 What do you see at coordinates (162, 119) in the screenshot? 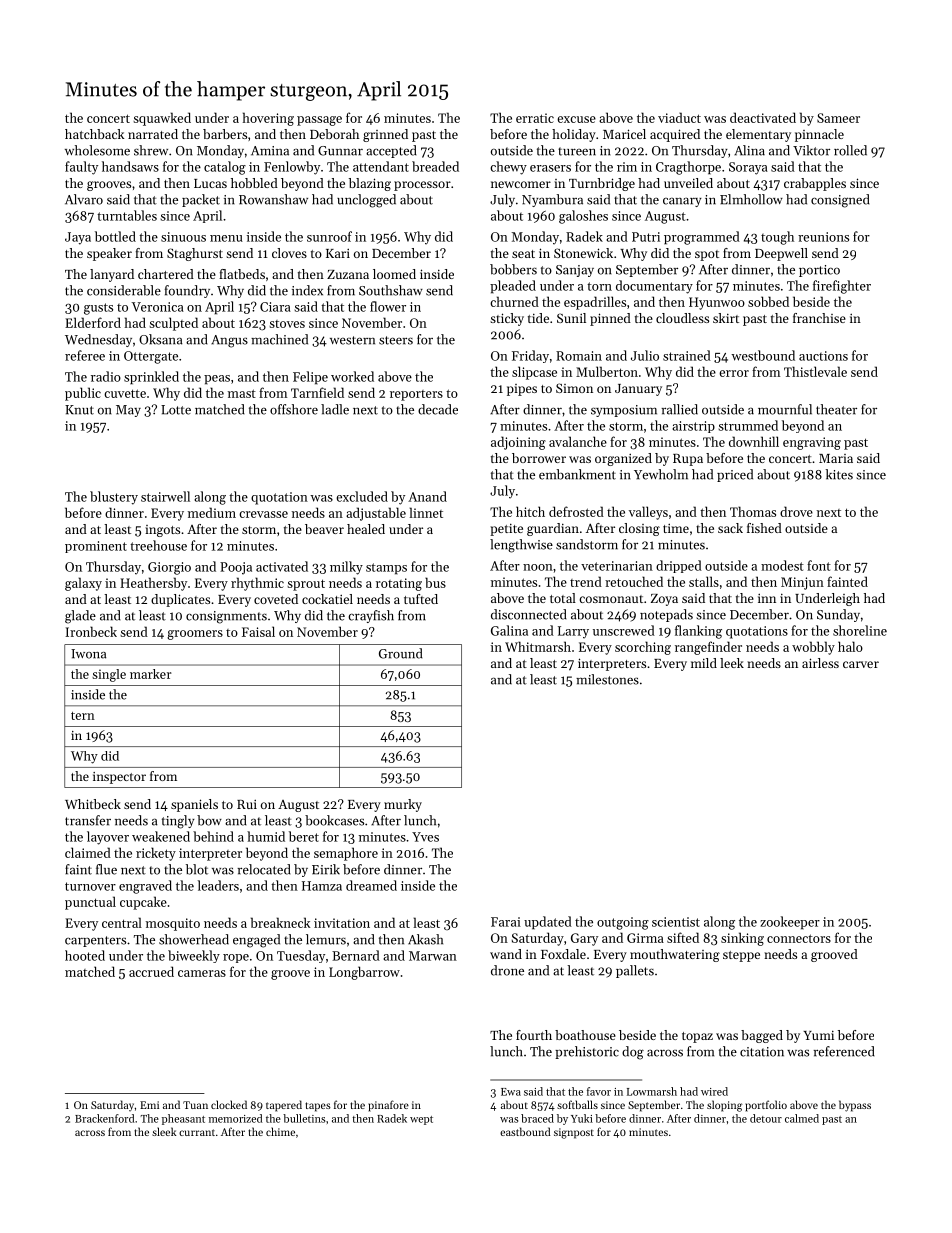
I see `squawked` at bounding box center [162, 119].
